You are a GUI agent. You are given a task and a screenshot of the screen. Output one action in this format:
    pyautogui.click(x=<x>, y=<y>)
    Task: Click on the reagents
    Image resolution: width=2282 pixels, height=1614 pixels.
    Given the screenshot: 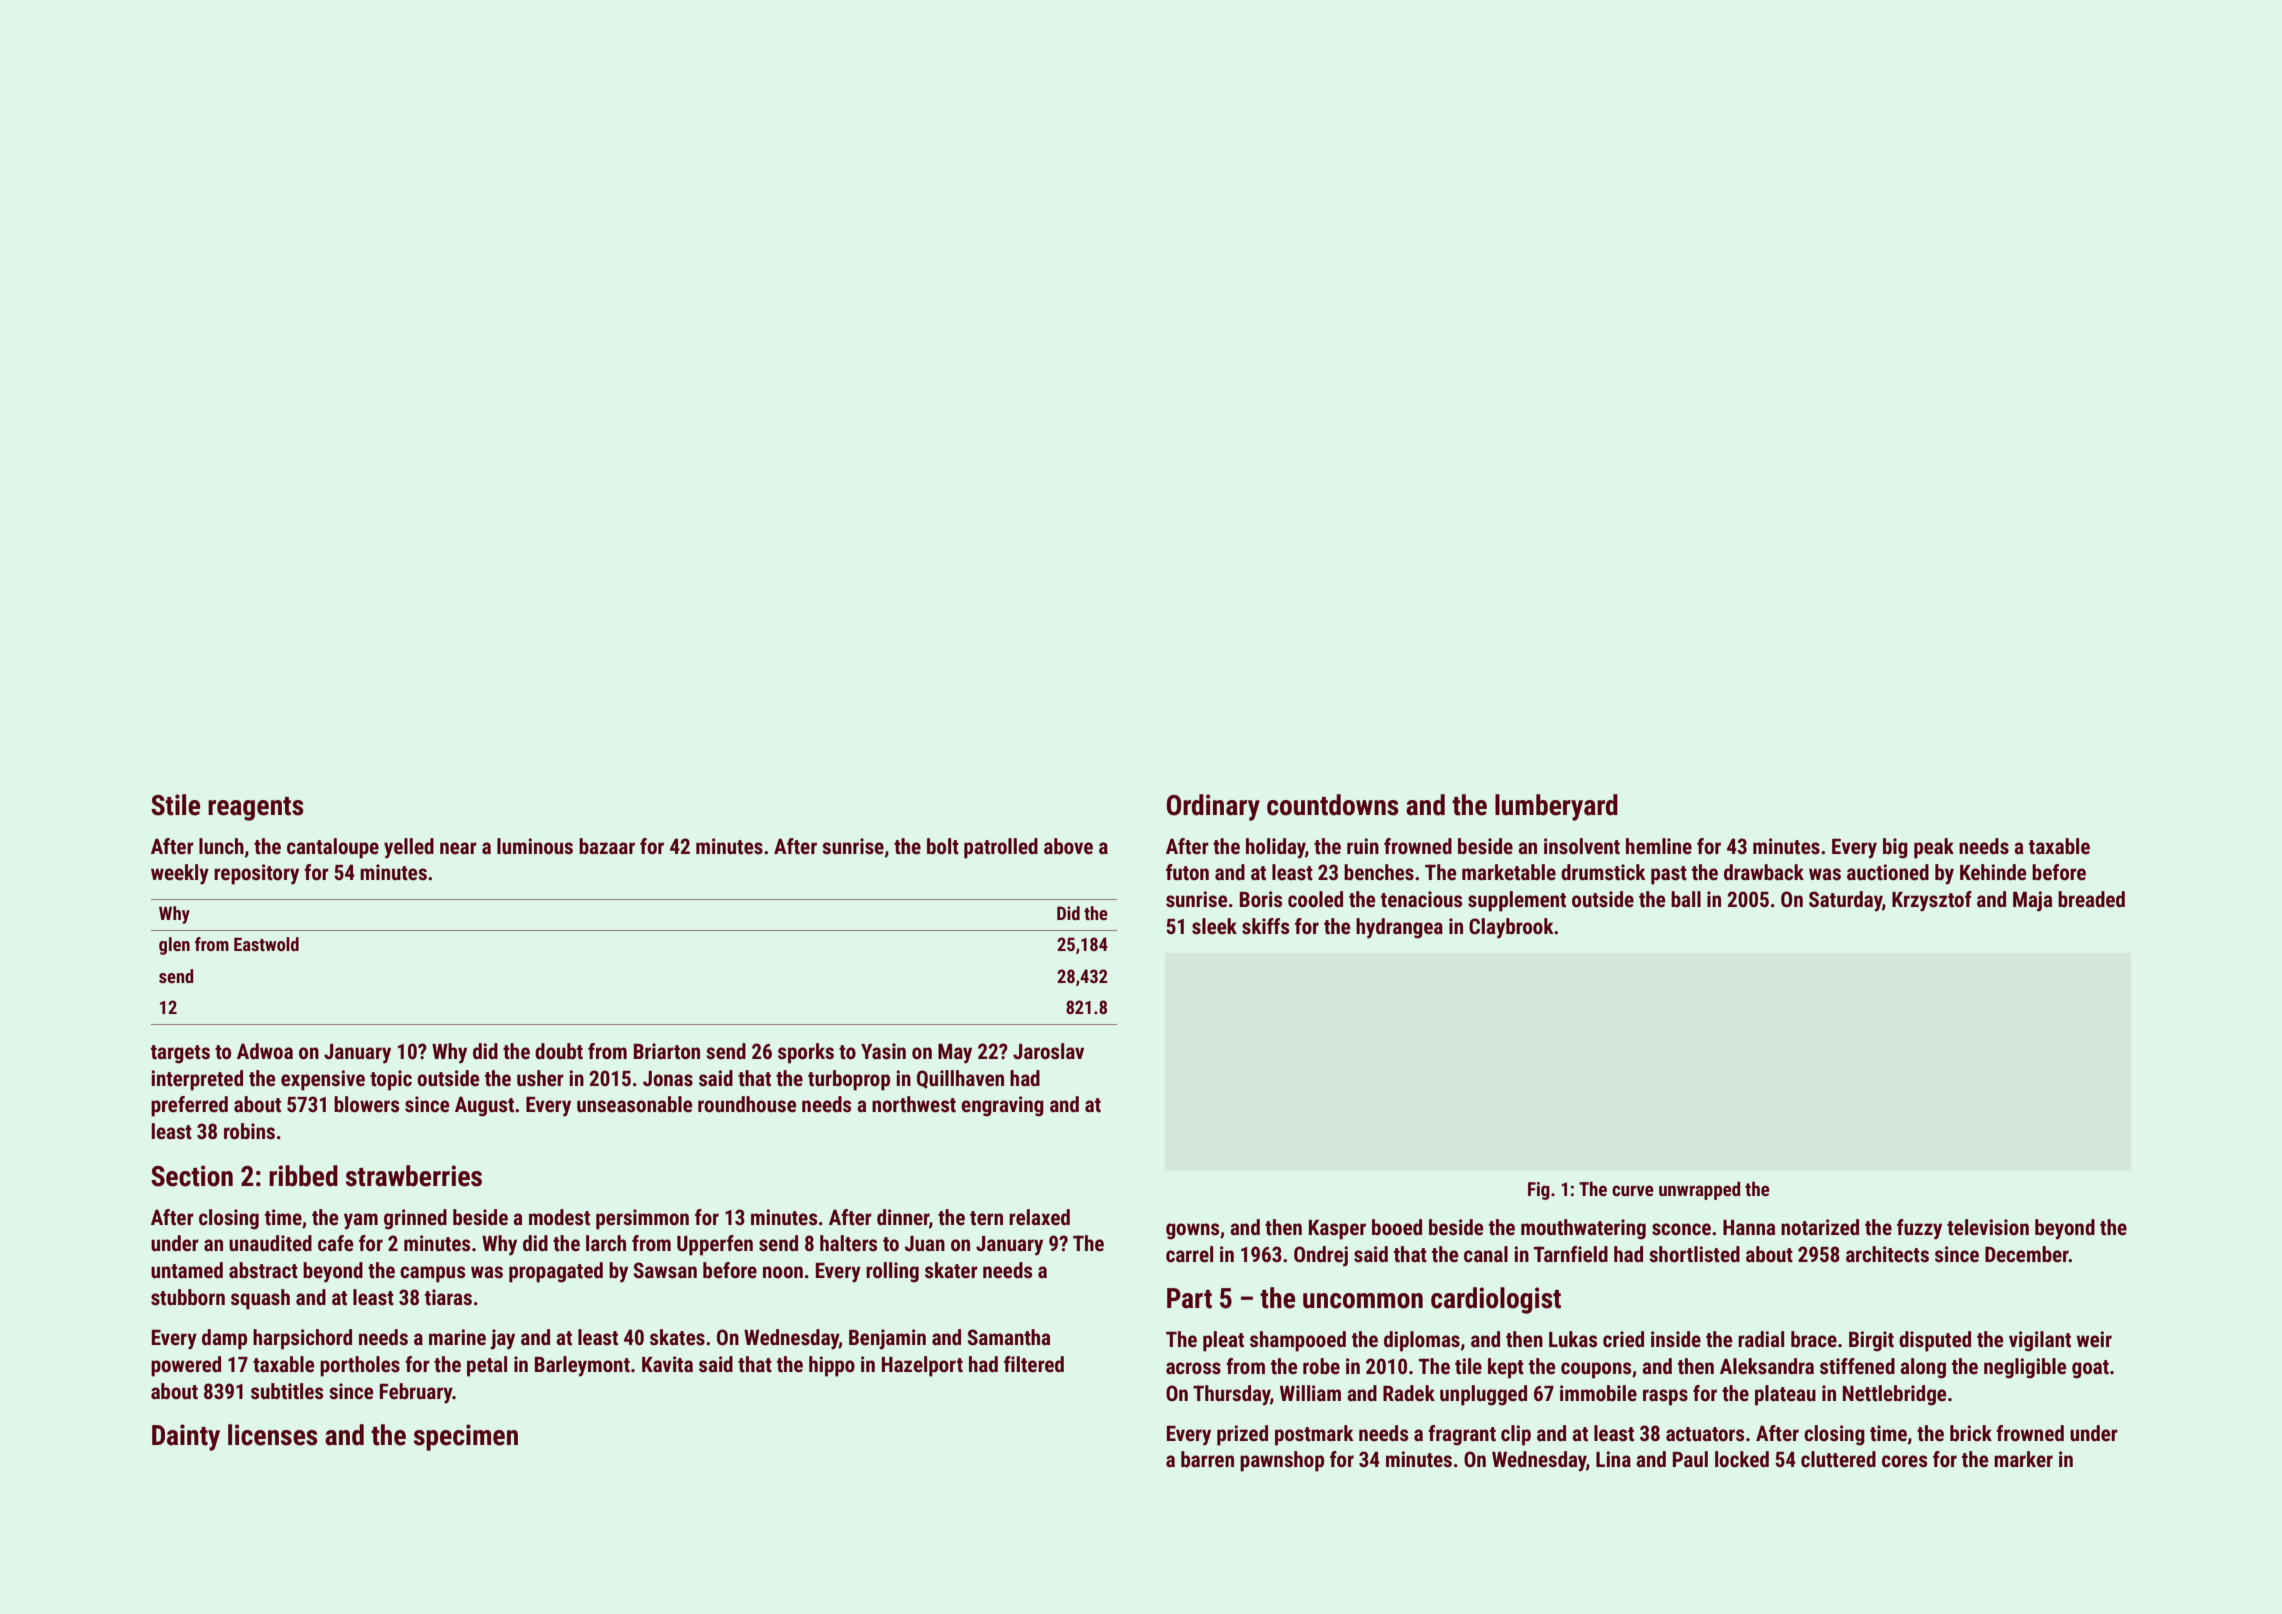 What is the action you would take?
    pyautogui.click(x=256, y=809)
